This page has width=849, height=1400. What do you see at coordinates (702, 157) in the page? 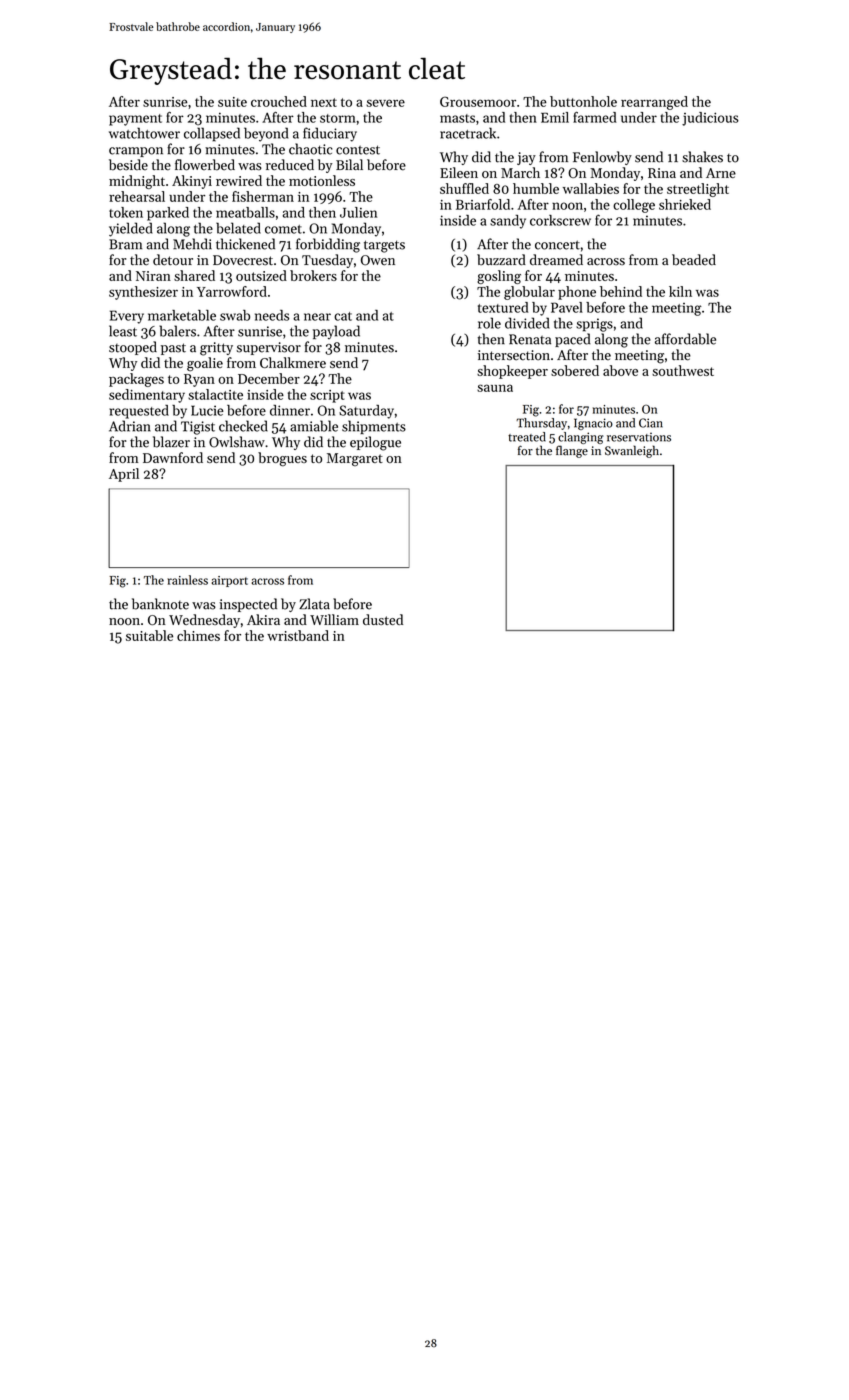
I see `shakes` at bounding box center [702, 157].
